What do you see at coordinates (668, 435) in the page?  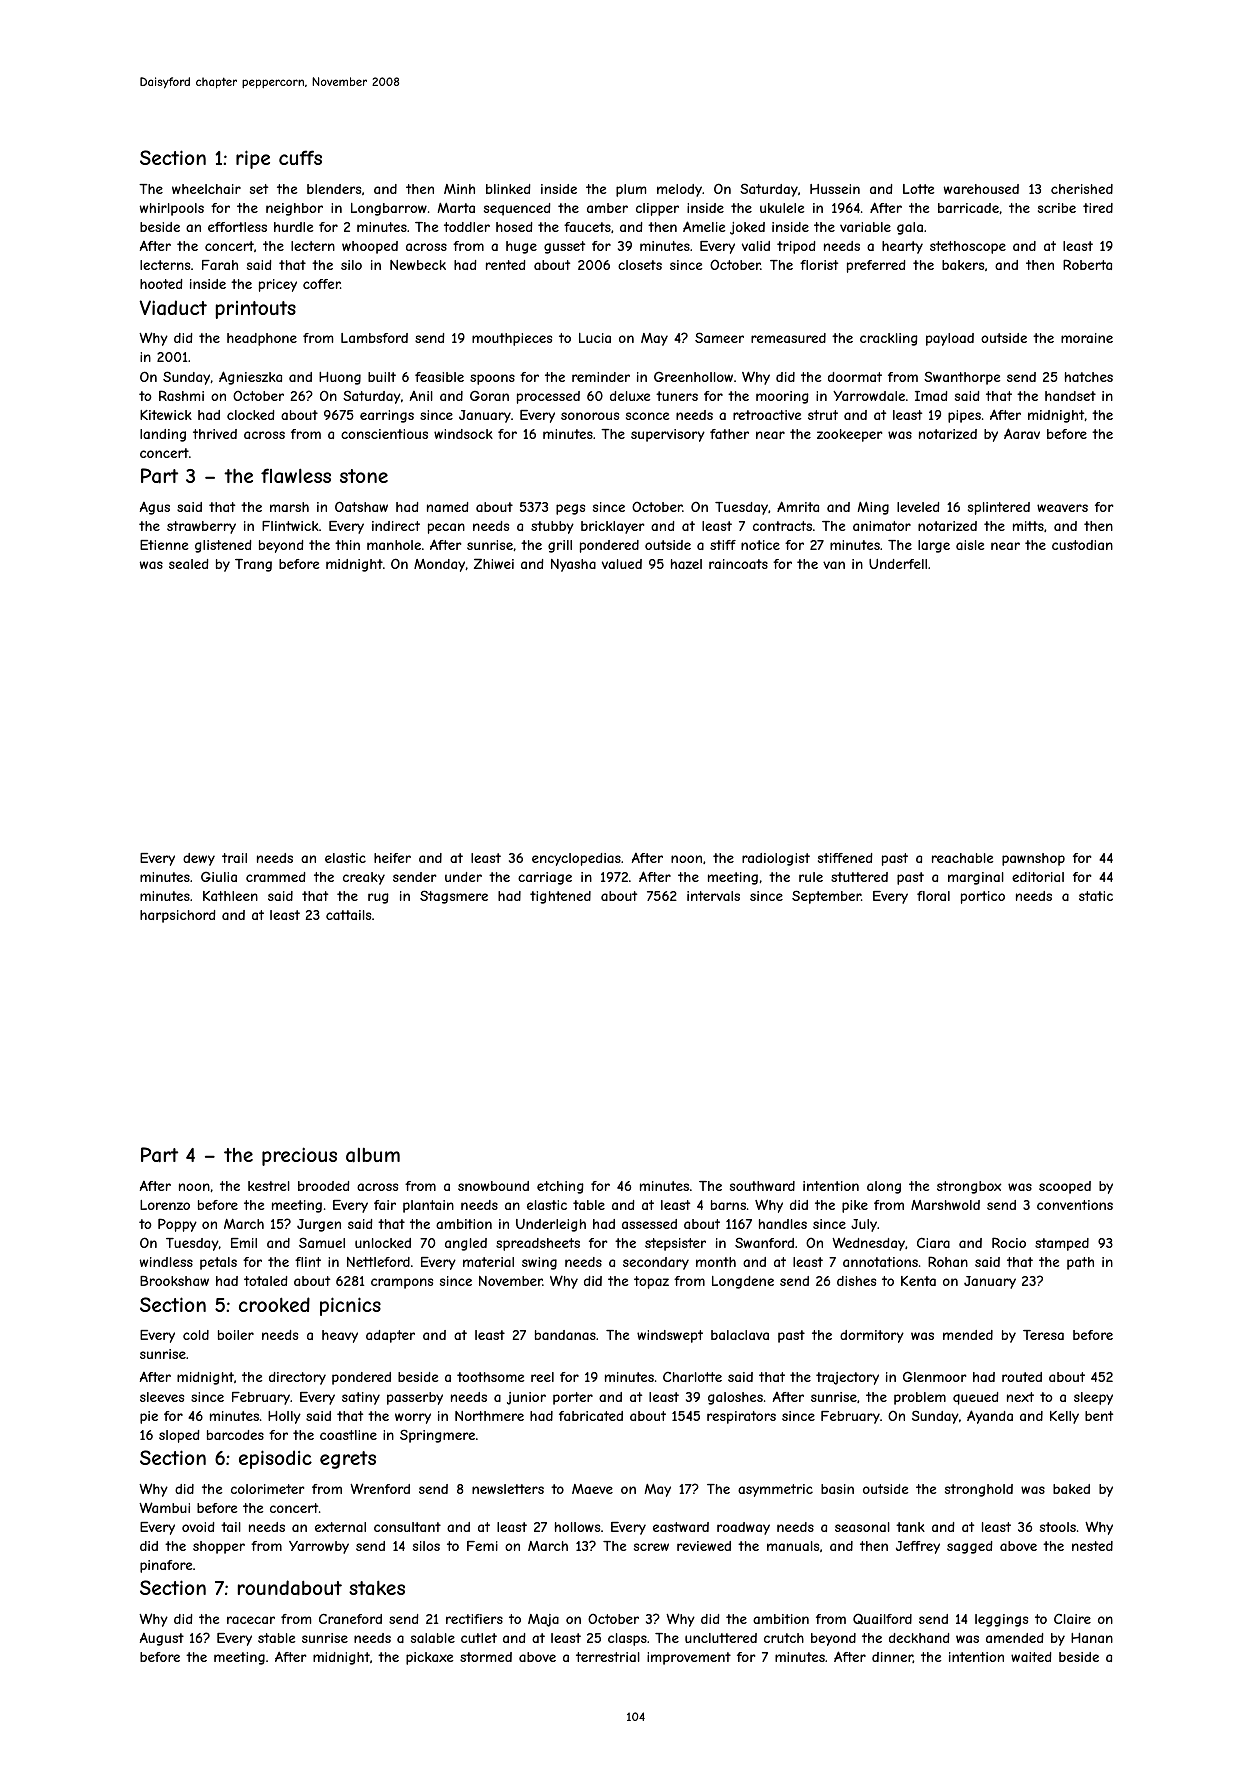 I see `supervisory` at bounding box center [668, 435].
